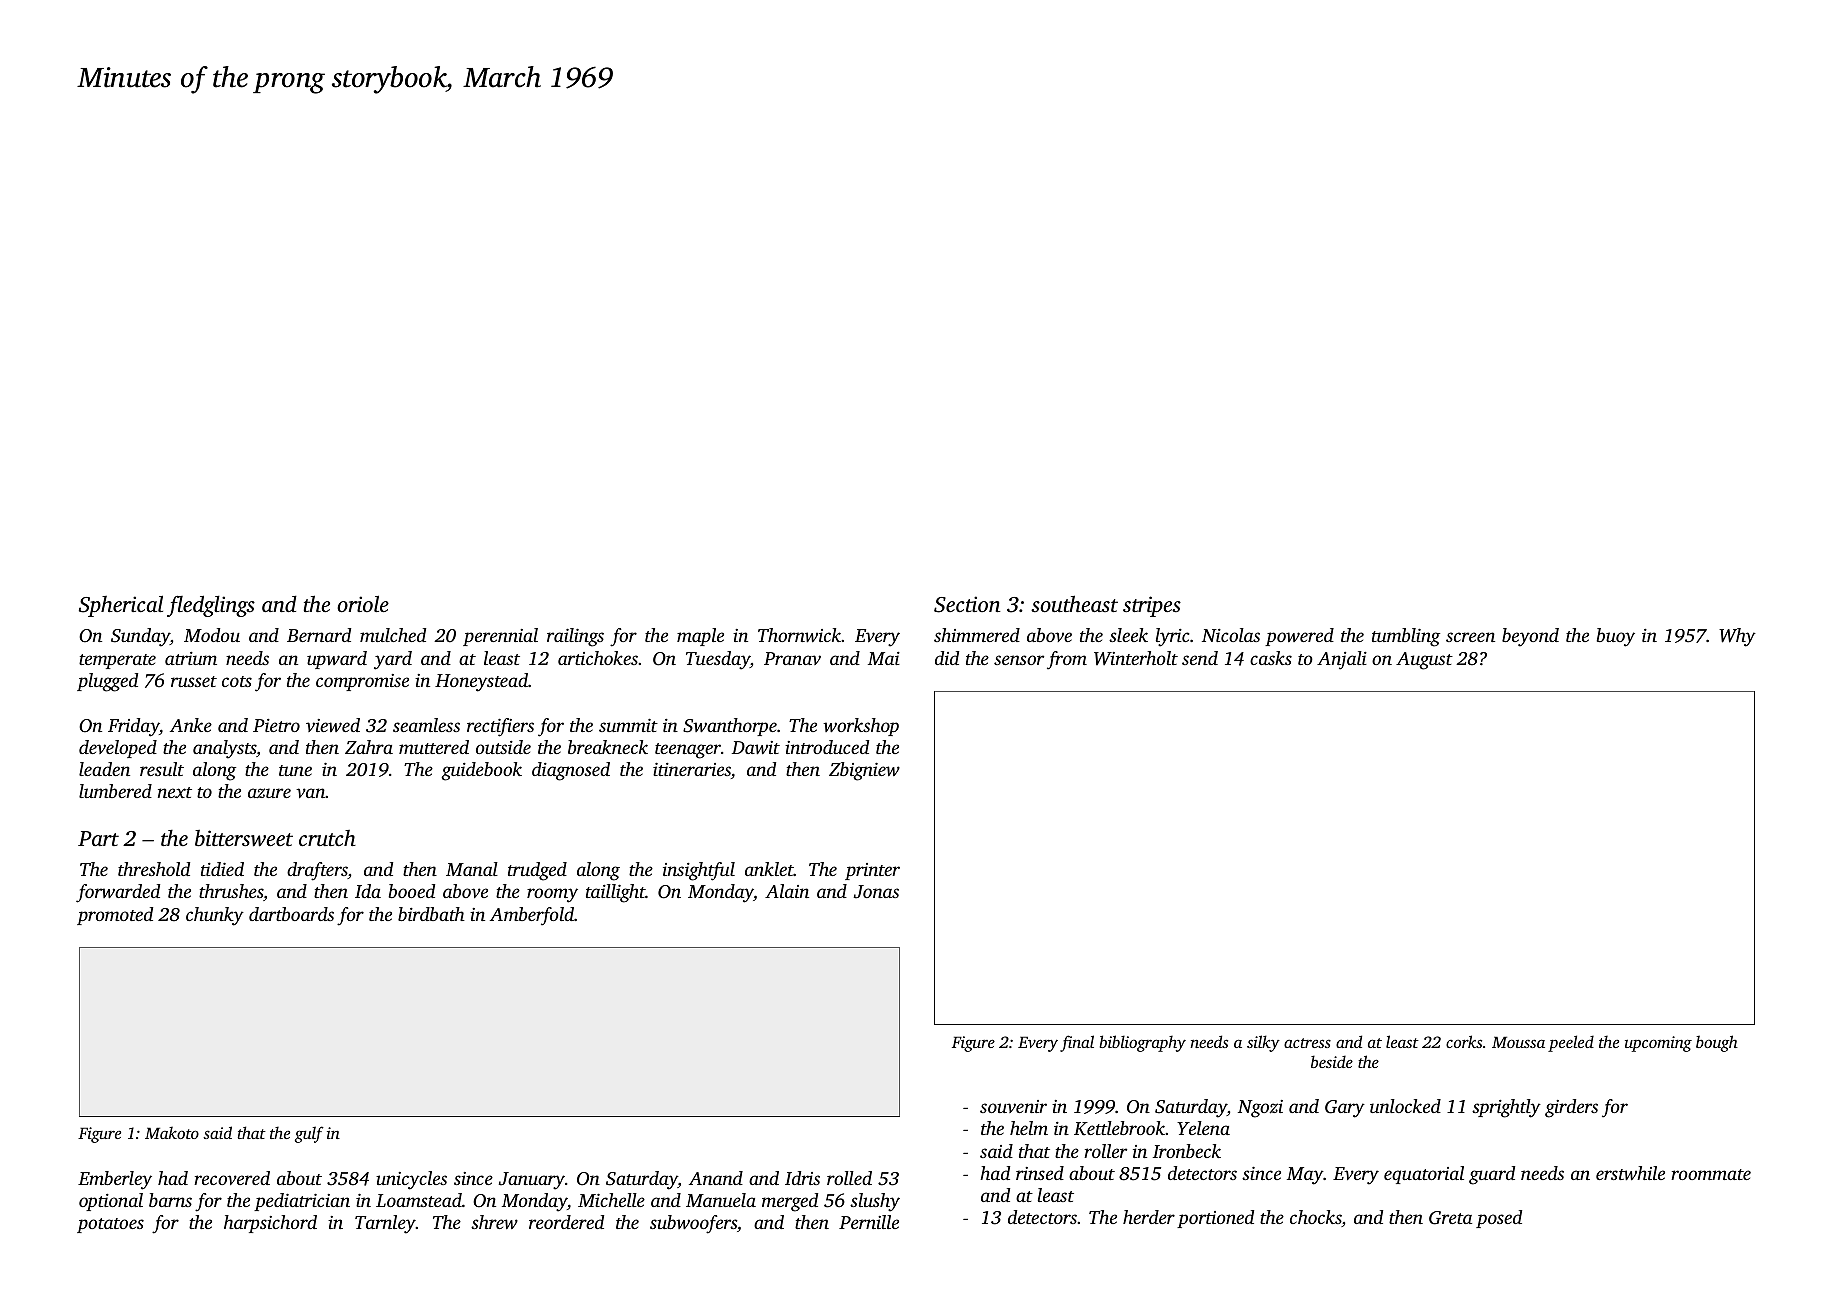 The width and height of the page is (1834, 1297). I want to click on Section, so click(967, 604).
